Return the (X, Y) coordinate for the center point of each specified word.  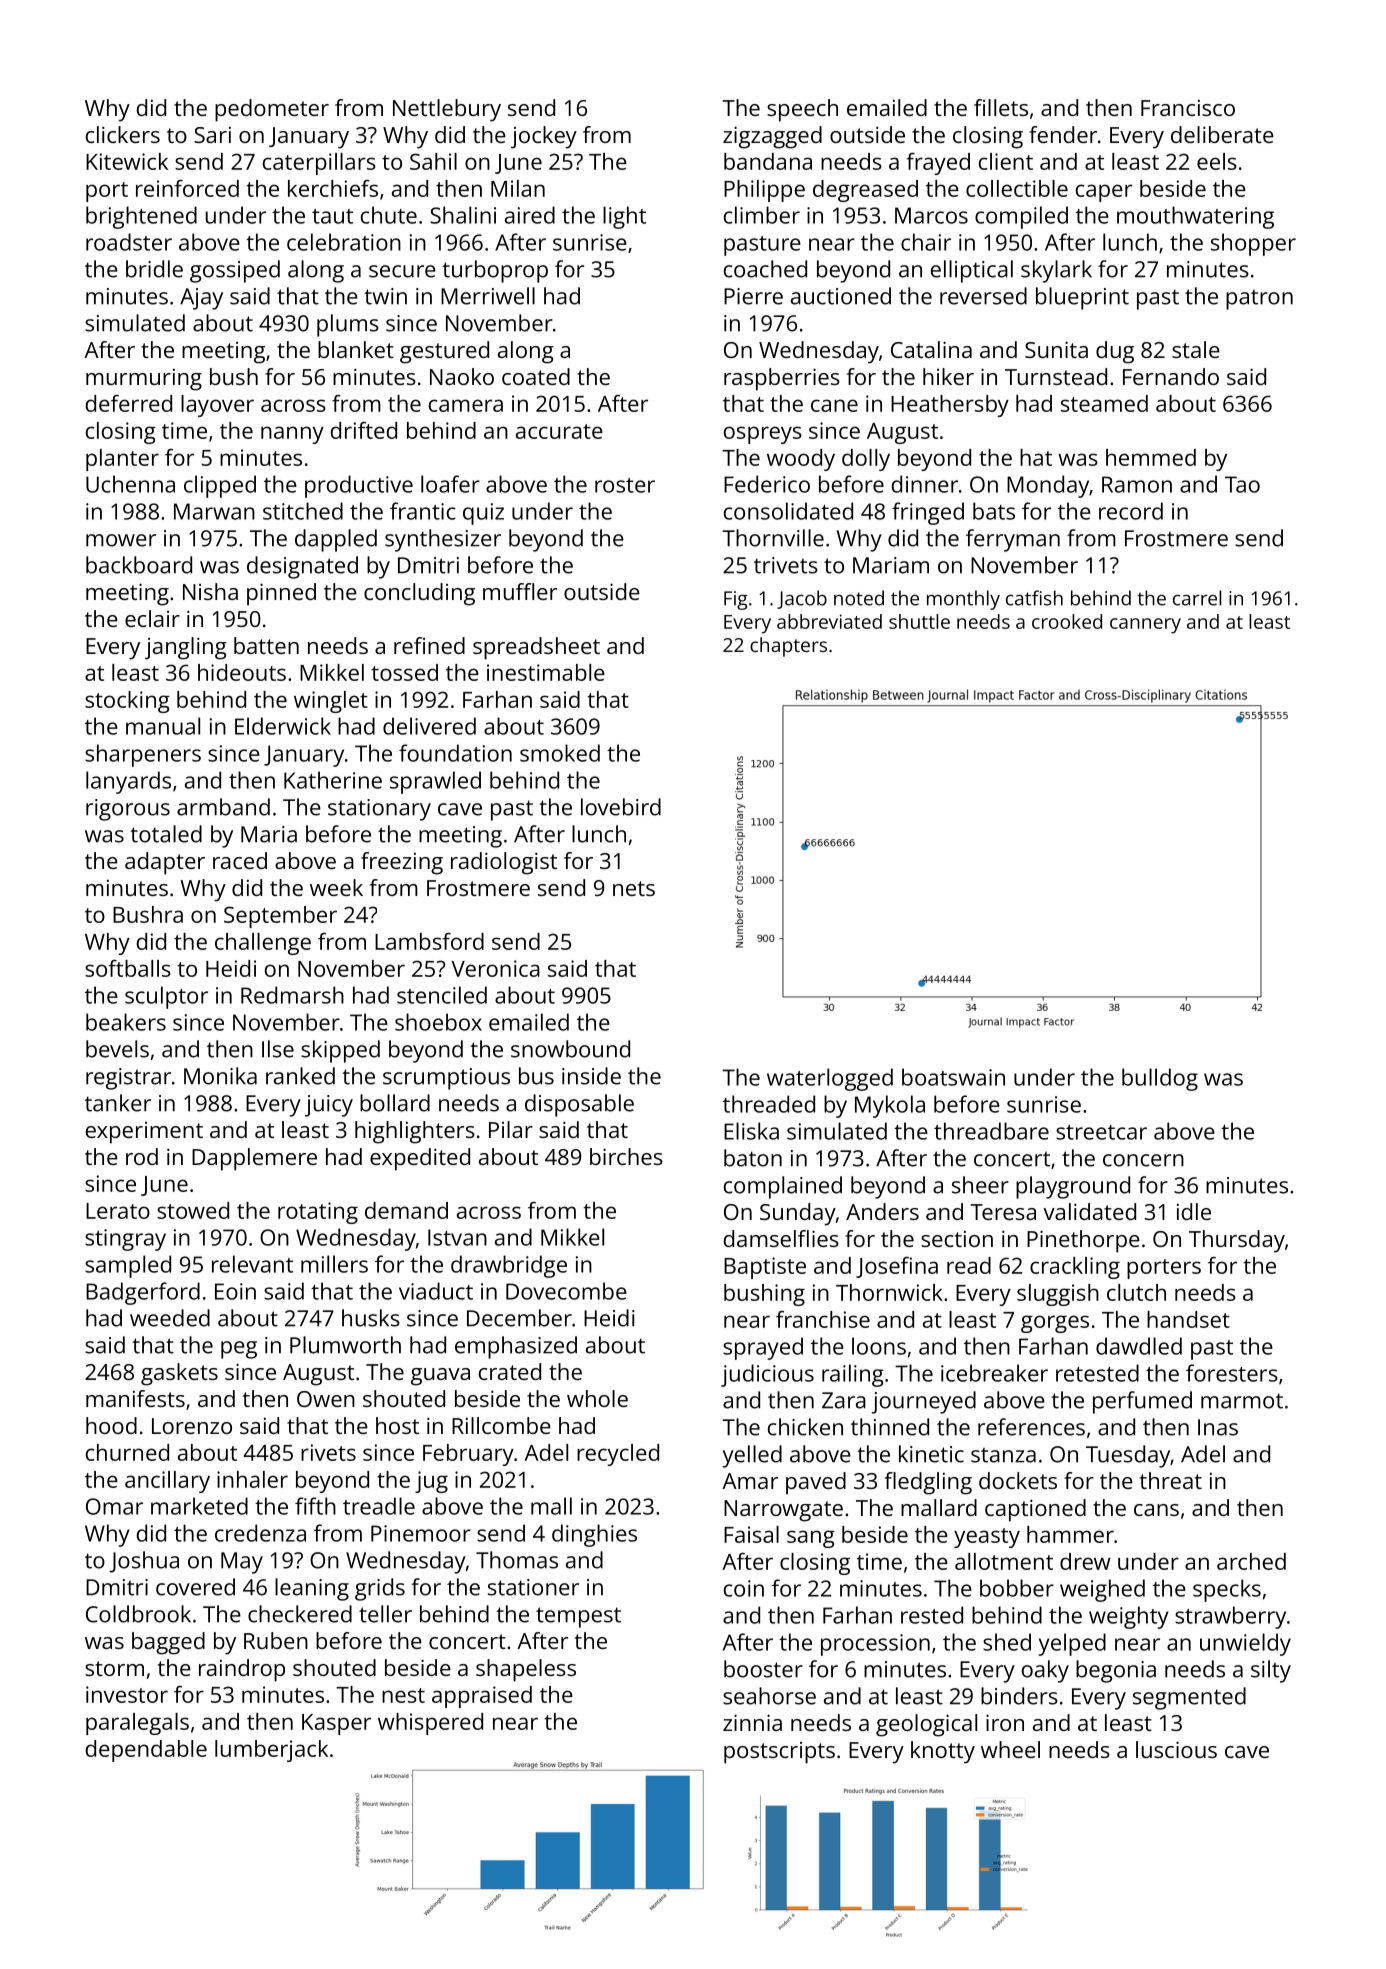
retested (1097, 1373)
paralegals (137, 1724)
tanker (118, 1103)
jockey (544, 137)
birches (626, 1156)
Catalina (931, 349)
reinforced (187, 188)
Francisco (1188, 108)
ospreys (763, 435)
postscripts (779, 1753)
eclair (152, 618)
